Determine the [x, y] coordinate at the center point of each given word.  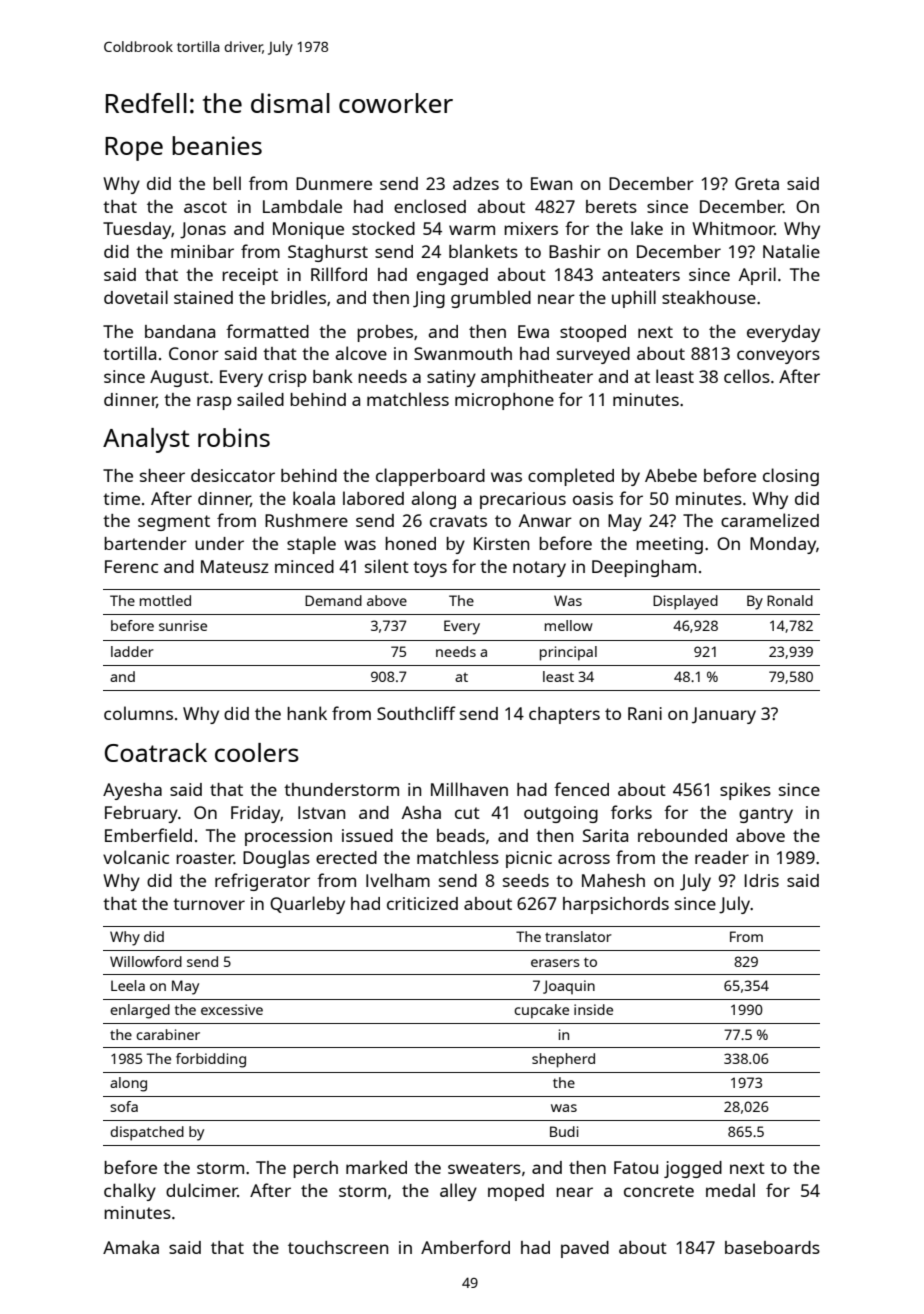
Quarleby [307, 905]
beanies [217, 145]
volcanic [136, 857]
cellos [747, 376]
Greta [757, 183]
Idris [762, 880]
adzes [476, 183]
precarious [523, 500]
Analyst [146, 440]
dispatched [147, 1133]
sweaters [484, 1168]
